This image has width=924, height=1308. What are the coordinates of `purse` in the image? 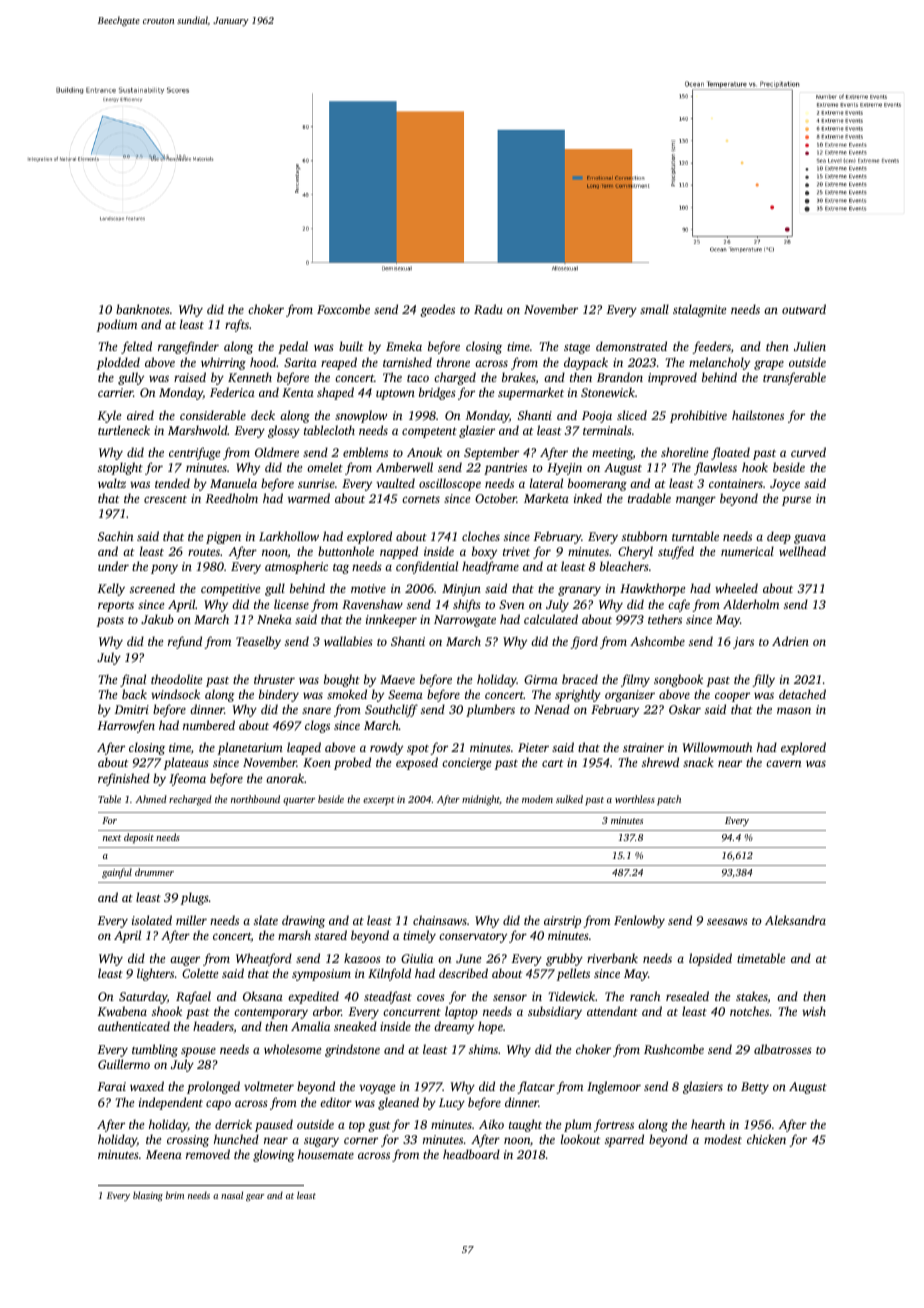 It's located at (796, 501).
